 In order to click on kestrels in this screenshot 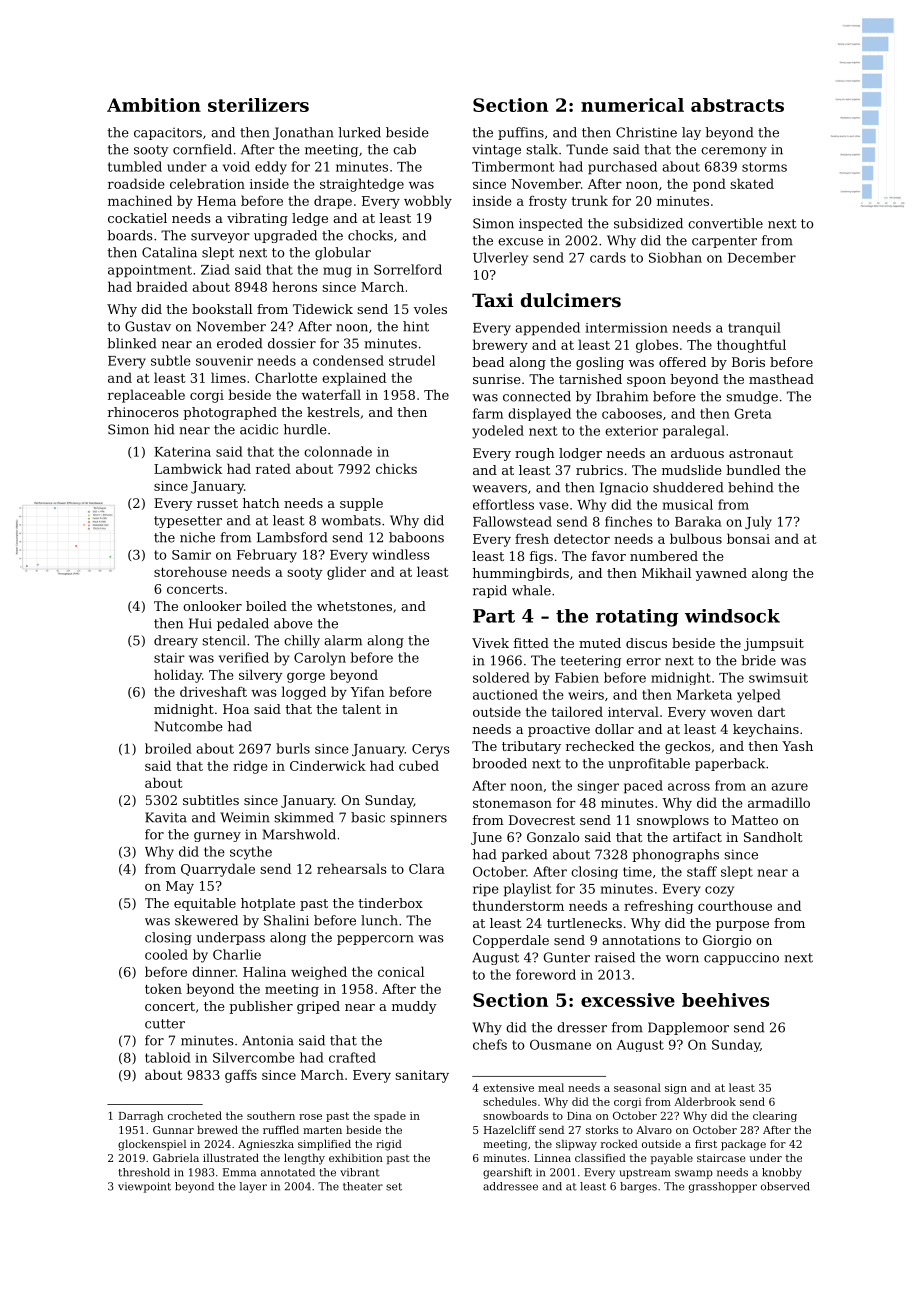, I will do `click(333, 412)`.
